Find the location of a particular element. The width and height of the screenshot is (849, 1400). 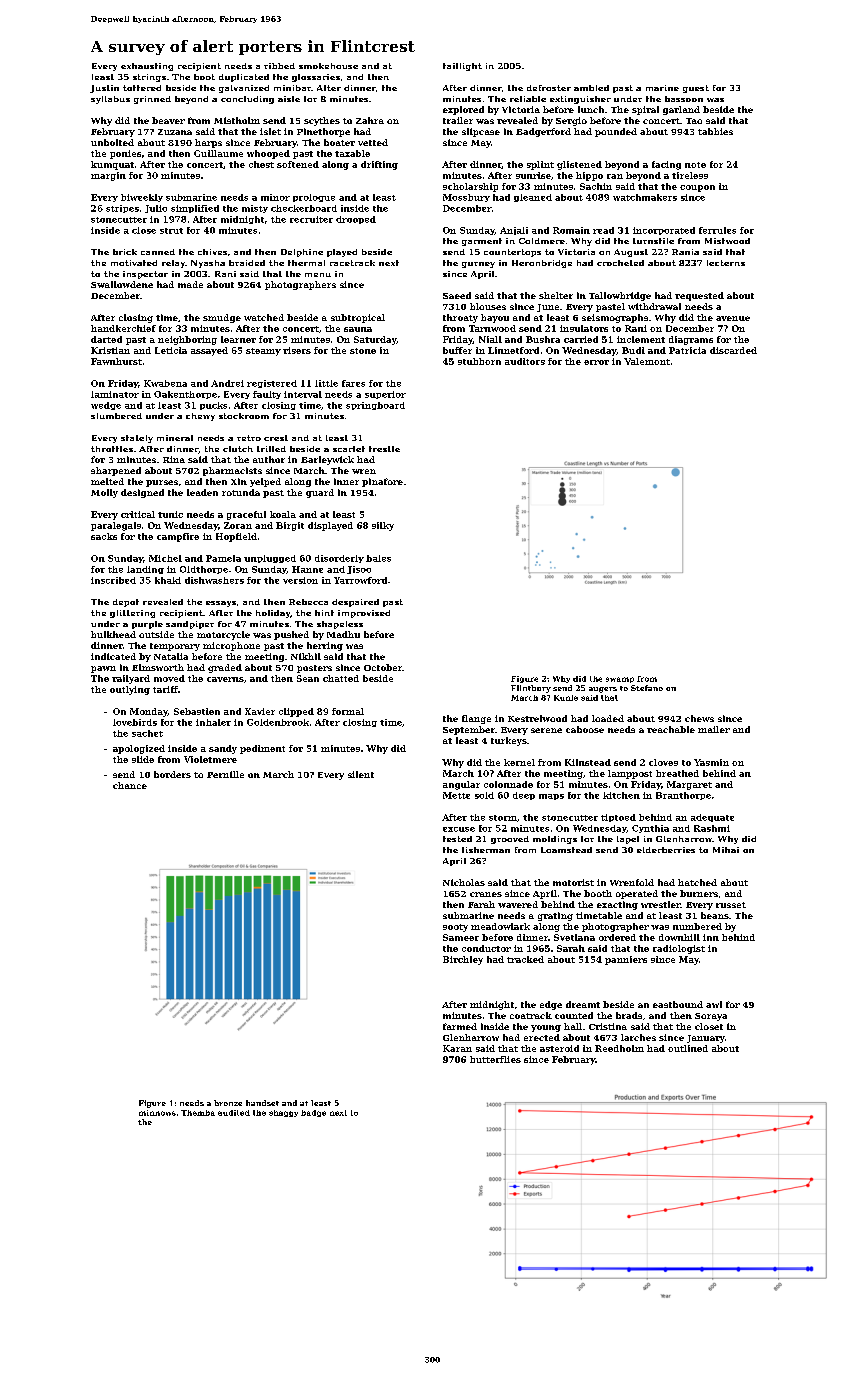

exhausting is located at coordinates (147, 67).
